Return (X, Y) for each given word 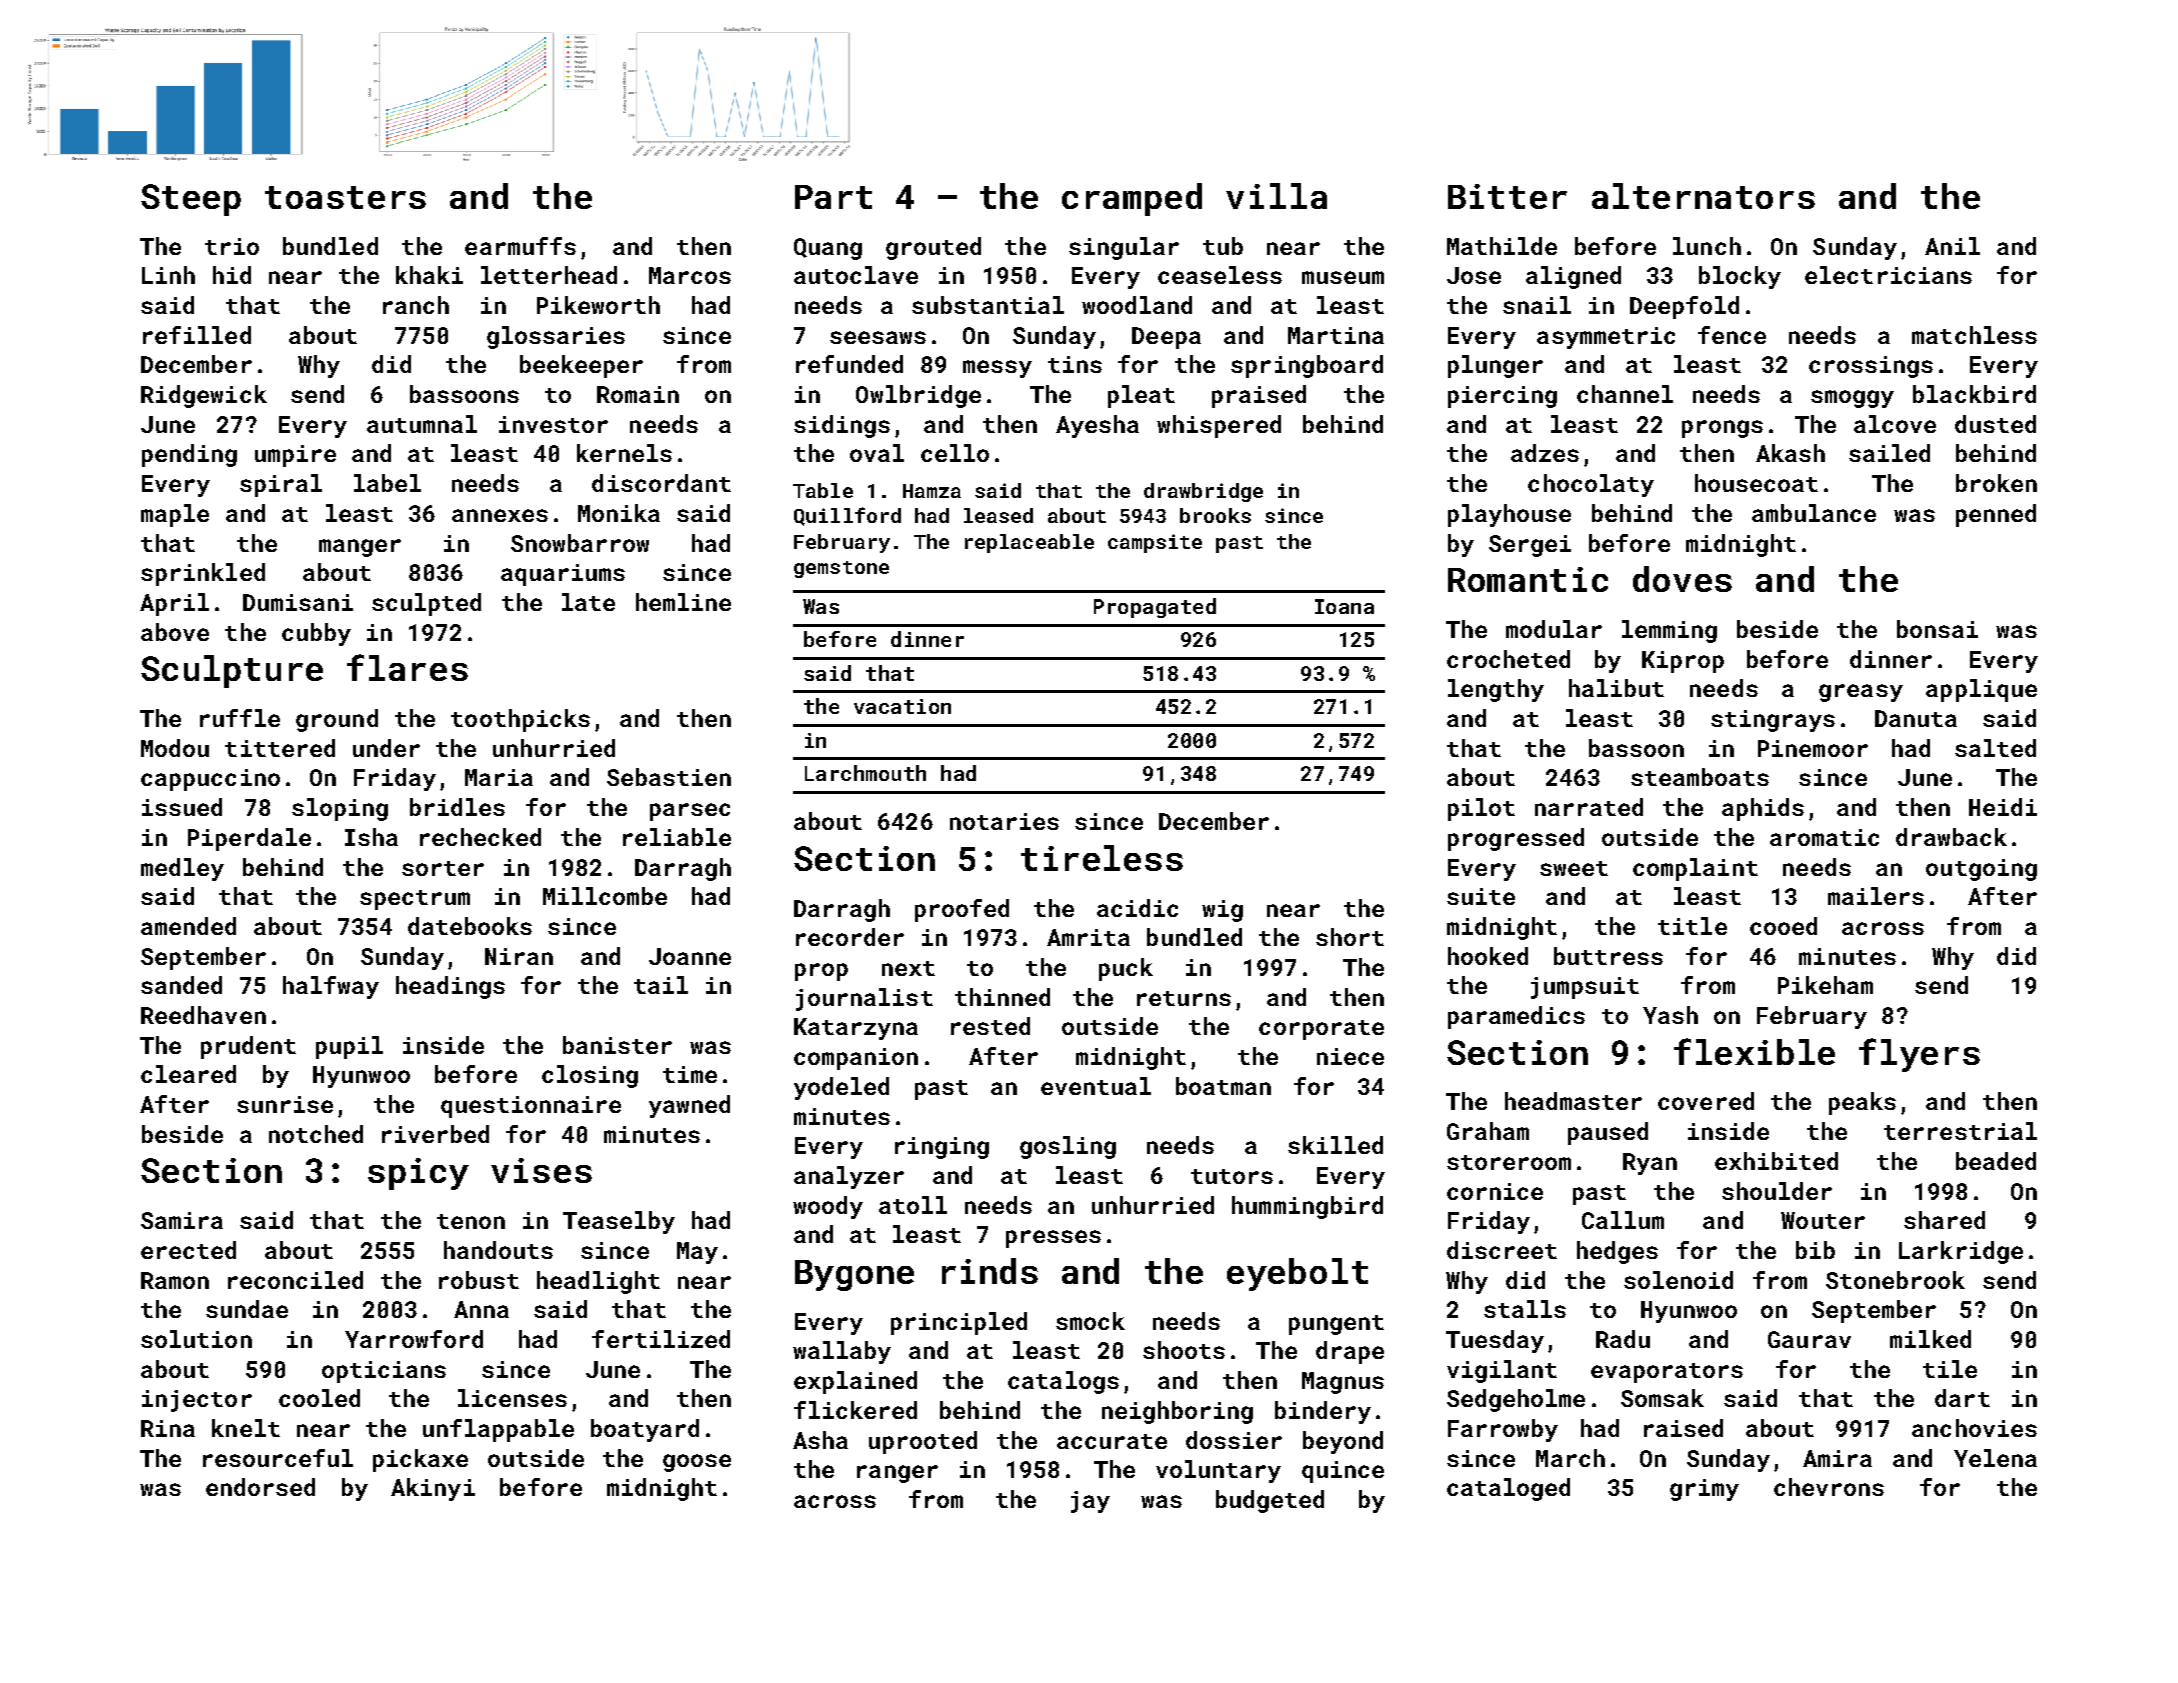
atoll (913, 1205)
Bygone (854, 1275)
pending (189, 455)
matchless (1974, 335)
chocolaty (1591, 485)
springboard (1307, 366)
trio (232, 246)
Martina (1336, 335)
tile (1950, 1369)
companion (856, 1059)
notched (316, 1134)
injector (197, 1401)
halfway (331, 987)
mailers (1876, 896)
